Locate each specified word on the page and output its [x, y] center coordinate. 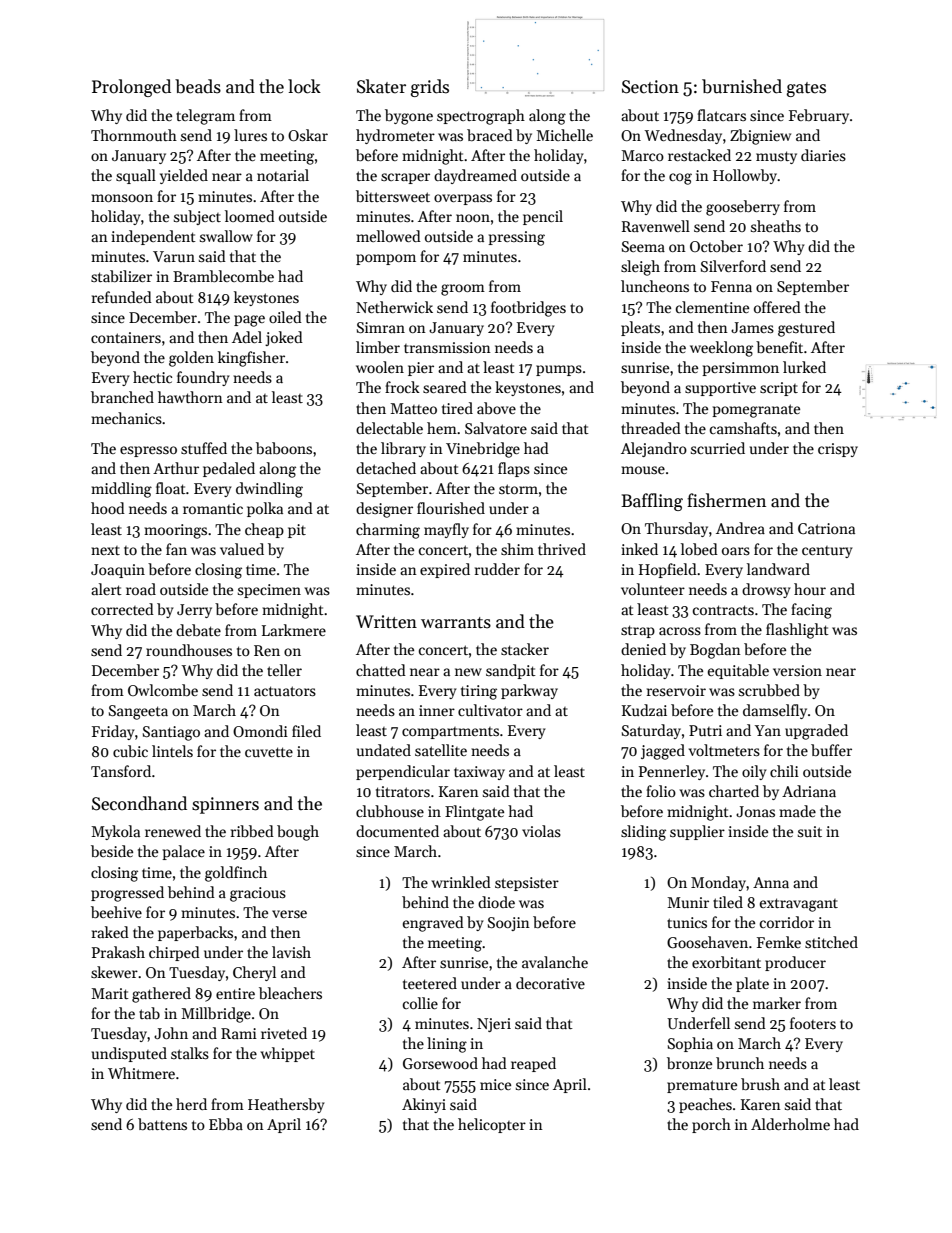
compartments [450, 733]
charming [388, 531]
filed [306, 731]
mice [495, 1084]
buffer [831, 750]
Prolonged [131, 88]
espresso [148, 451]
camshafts [743, 428]
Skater [381, 86]
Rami [239, 1033]
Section [650, 87]
